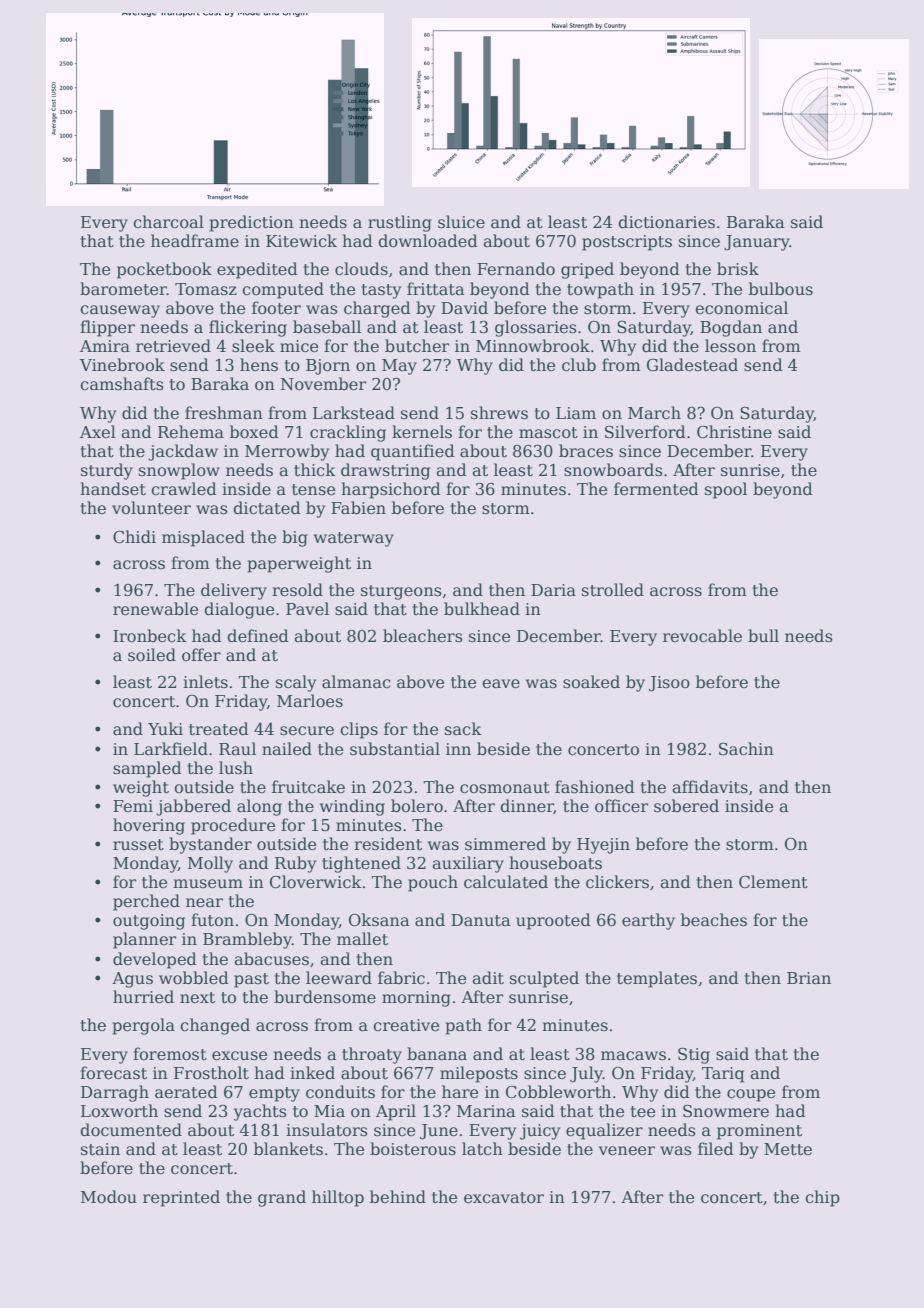 Image resolution: width=924 pixels, height=1308 pixels. I want to click on charcoal, so click(168, 222).
